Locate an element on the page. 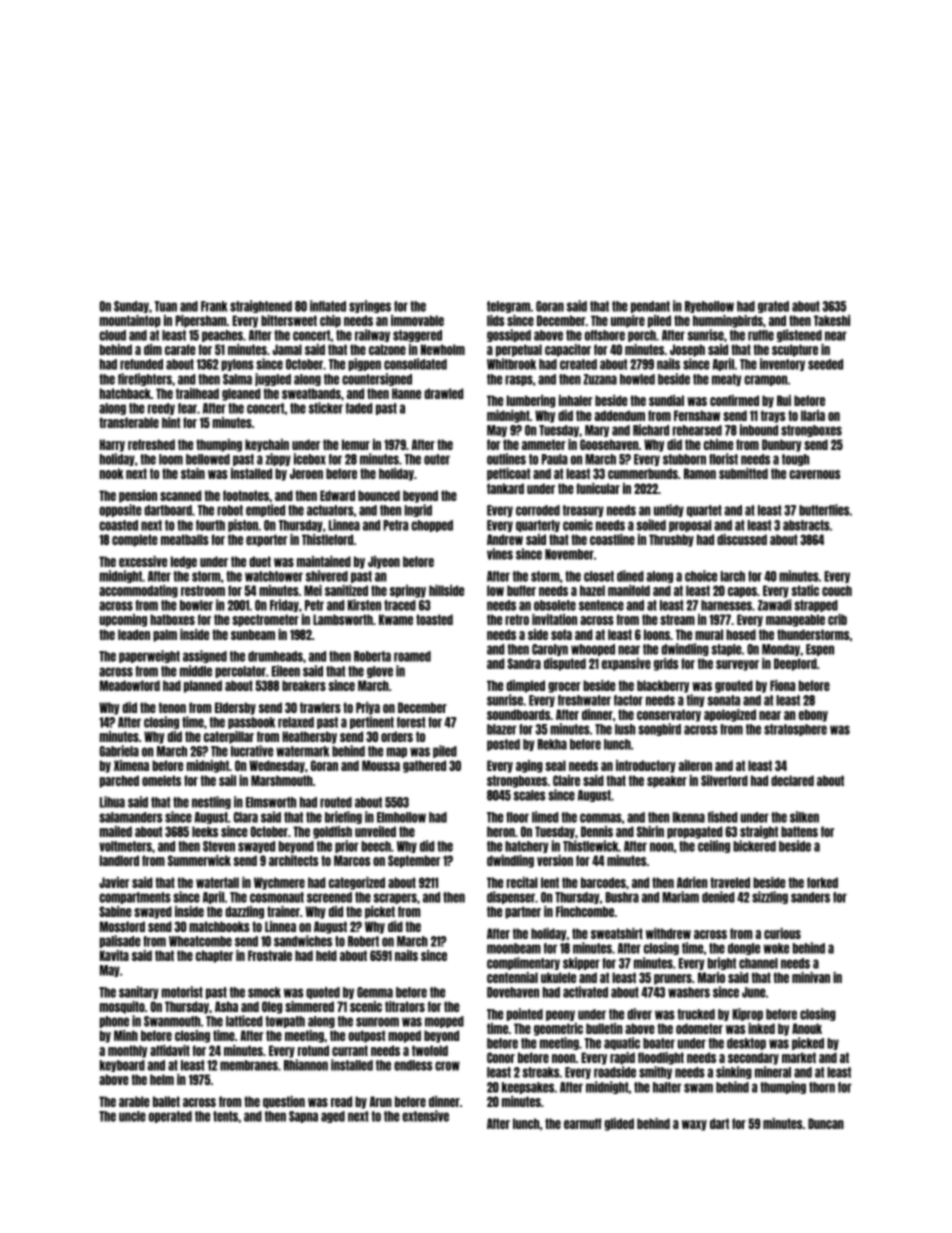  hatchback is located at coordinates (125, 393).
